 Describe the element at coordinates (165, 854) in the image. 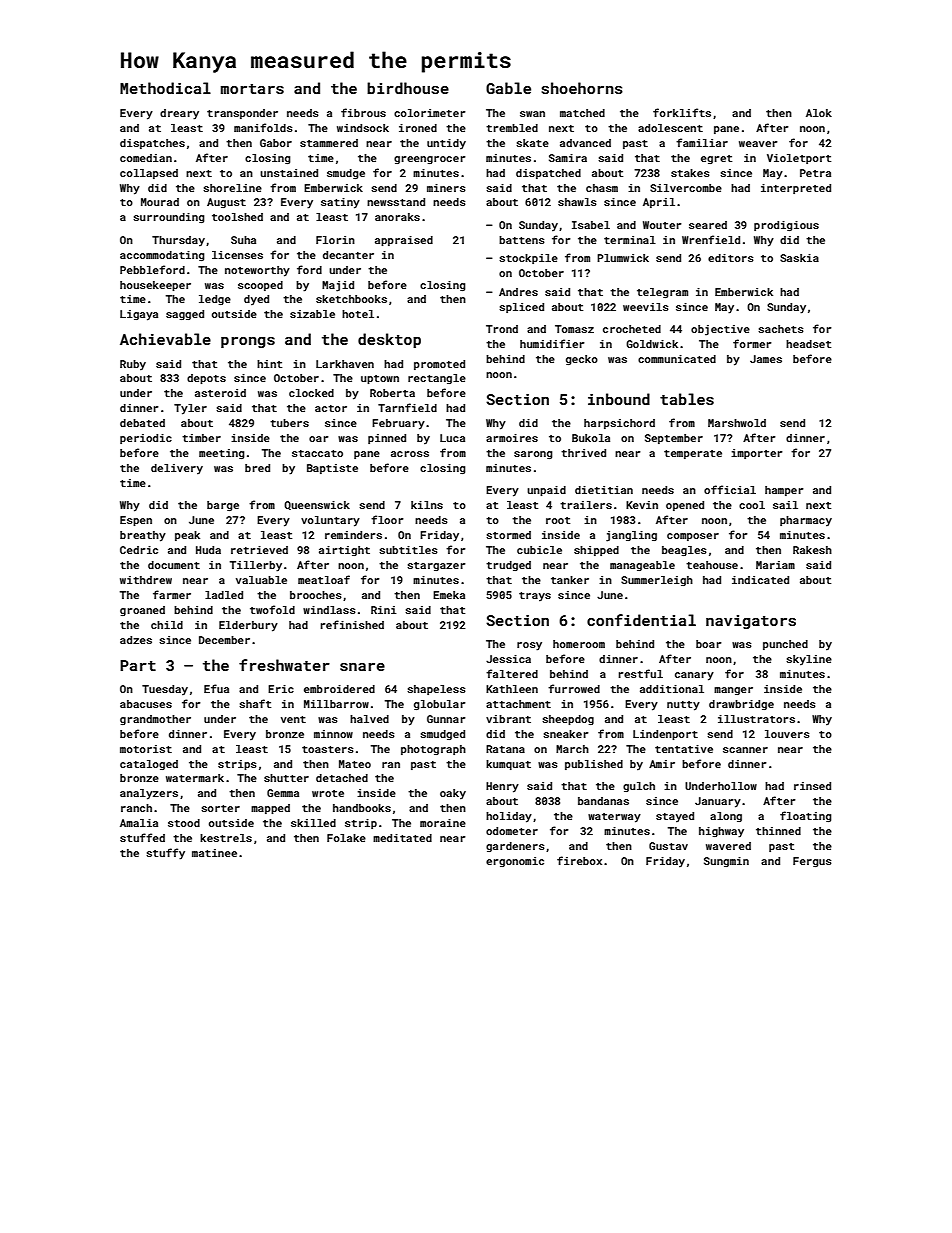

I see `stuffy` at that location.
